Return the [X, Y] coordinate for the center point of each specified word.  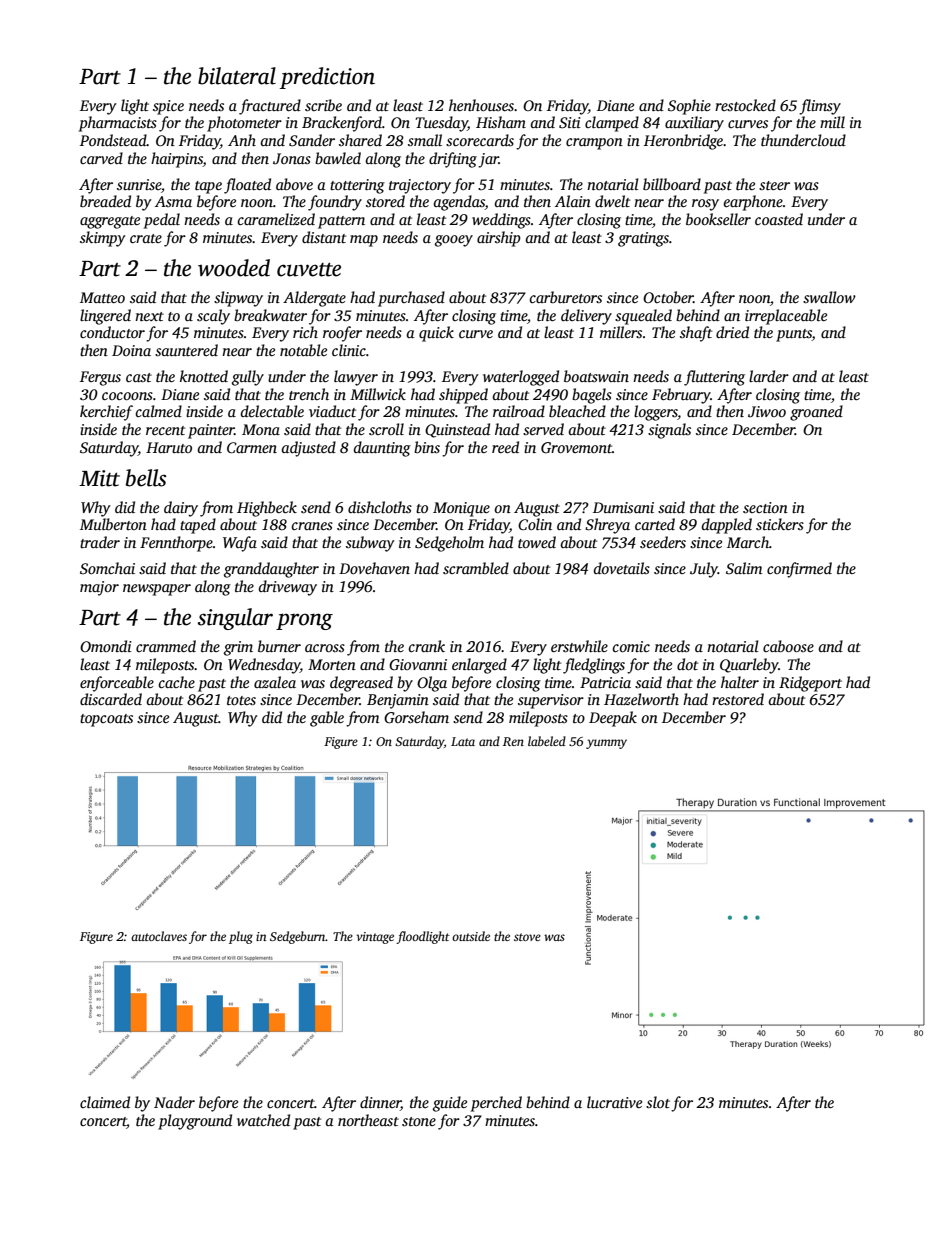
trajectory [420, 186]
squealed [643, 317]
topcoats [106, 720]
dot [687, 664]
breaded [105, 201]
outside [471, 936]
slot [658, 1102]
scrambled [476, 568]
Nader [174, 1102]
